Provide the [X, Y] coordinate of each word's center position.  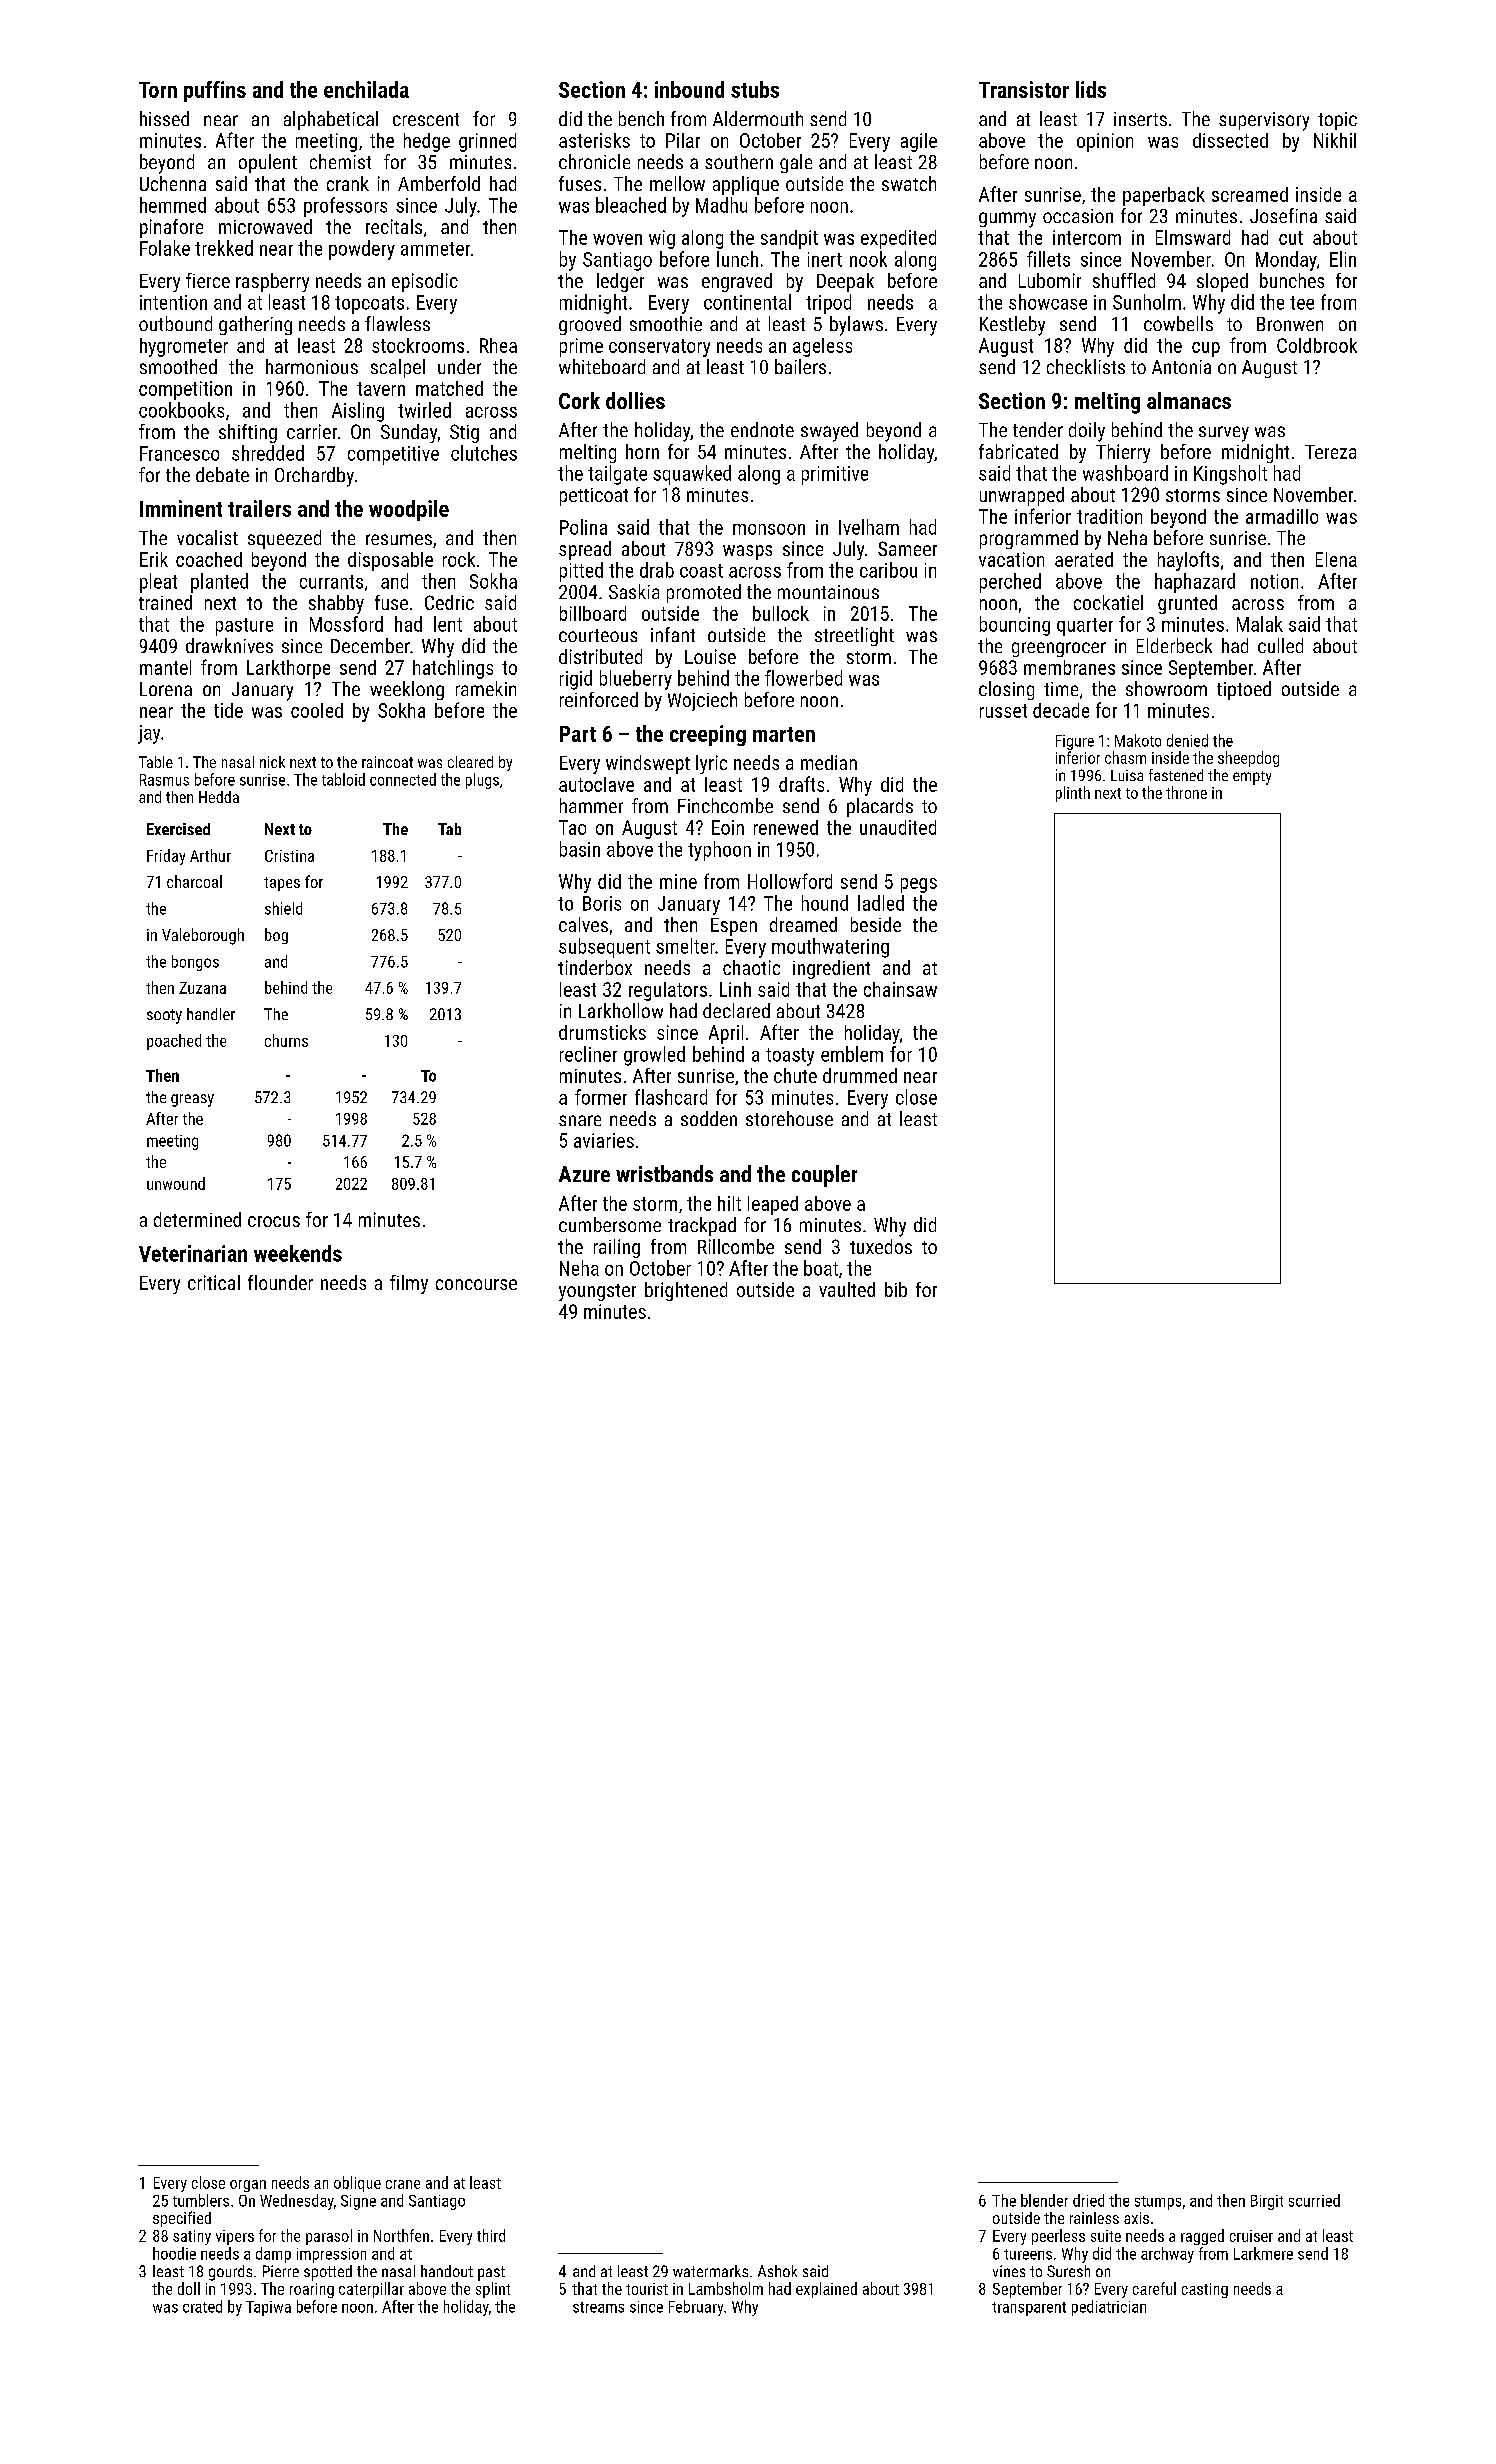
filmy [409, 1284]
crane [403, 2184]
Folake [165, 248]
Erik [154, 559]
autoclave [596, 784]
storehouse [789, 1118]
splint [493, 2290]
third [491, 2235]
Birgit [1267, 2202]
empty [1252, 778]
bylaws [856, 326]
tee [1302, 303]
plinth [1073, 794]
